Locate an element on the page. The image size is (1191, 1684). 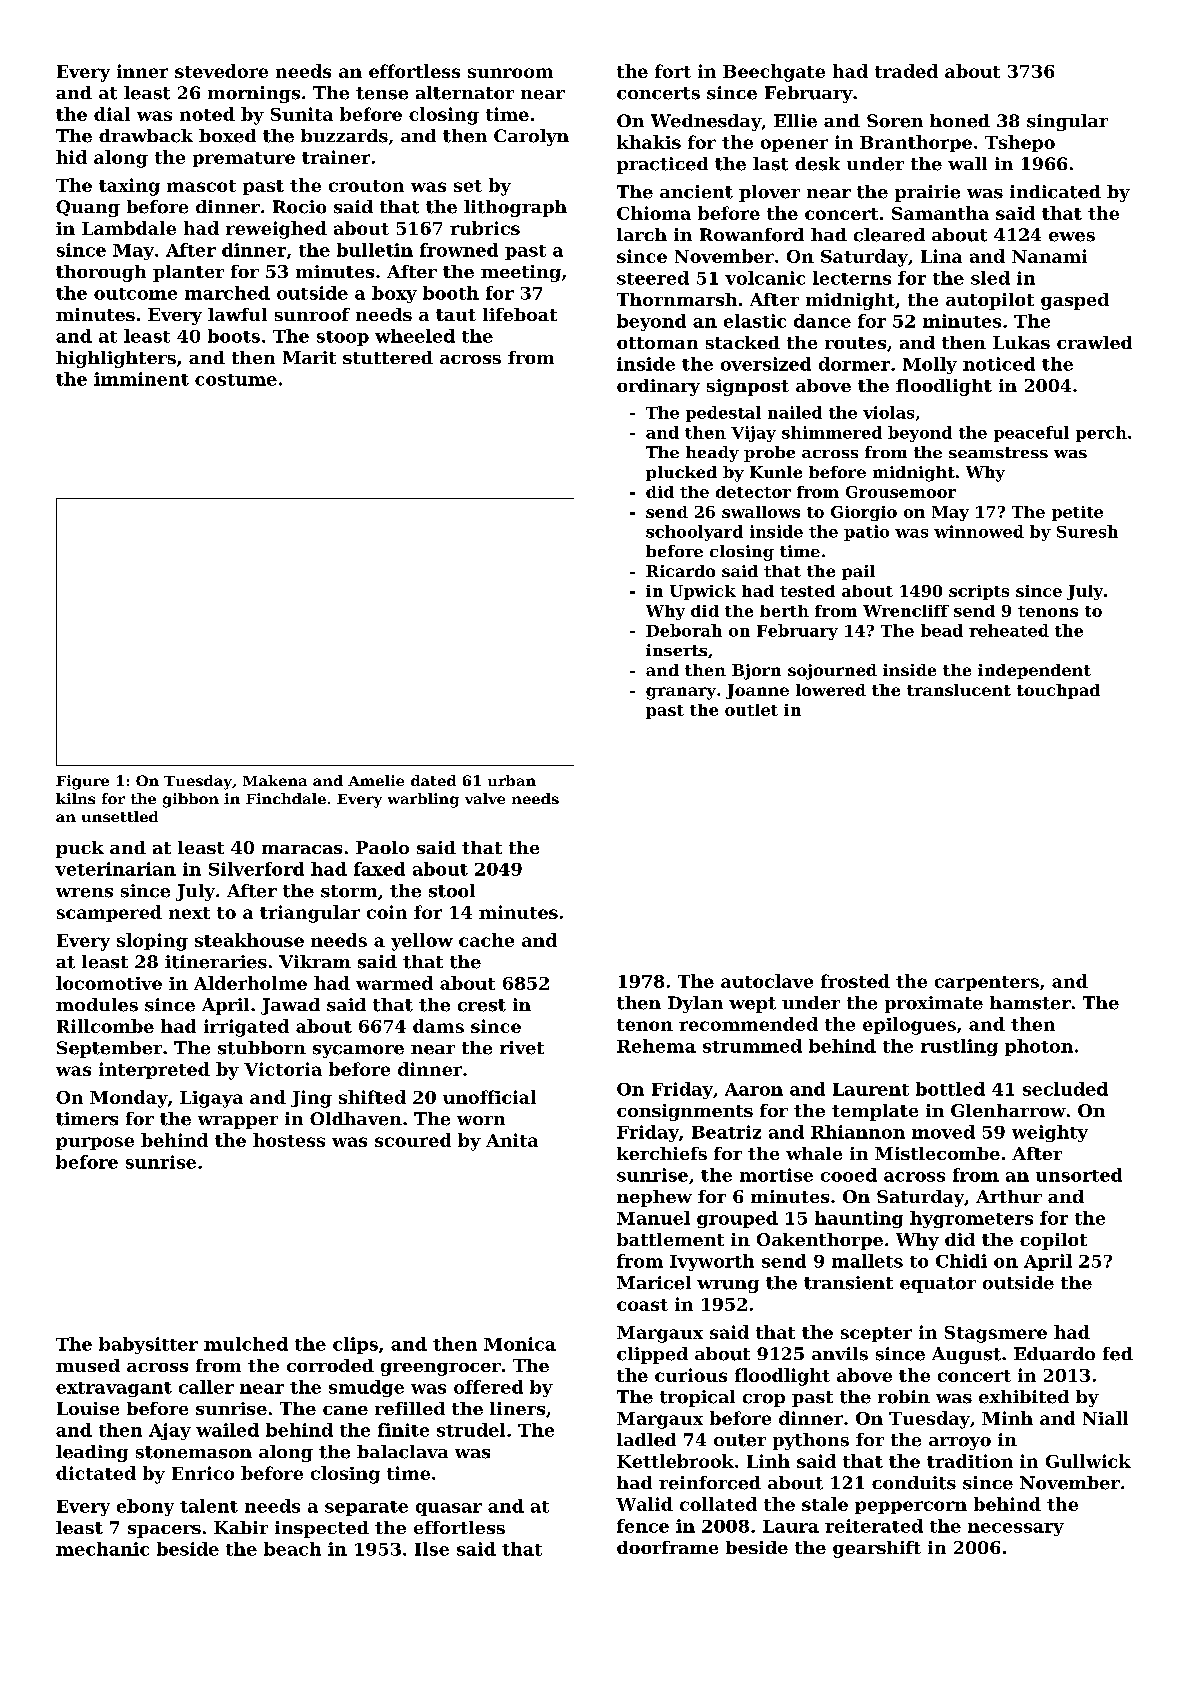
imminent is located at coordinates (141, 379).
